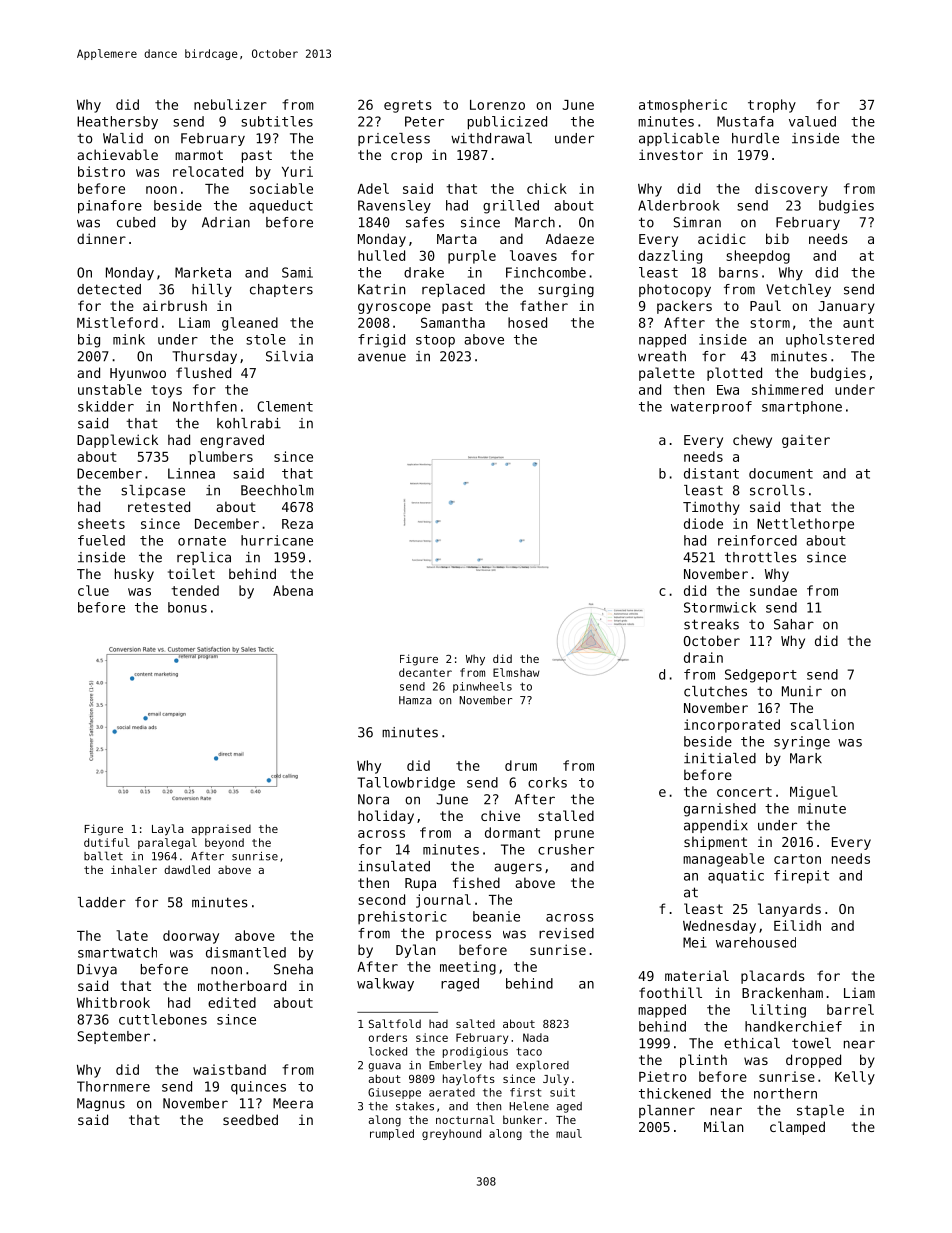 This screenshot has width=952, height=1233. Describe the element at coordinates (107, 842) in the screenshot. I see `dutiful` at that location.
